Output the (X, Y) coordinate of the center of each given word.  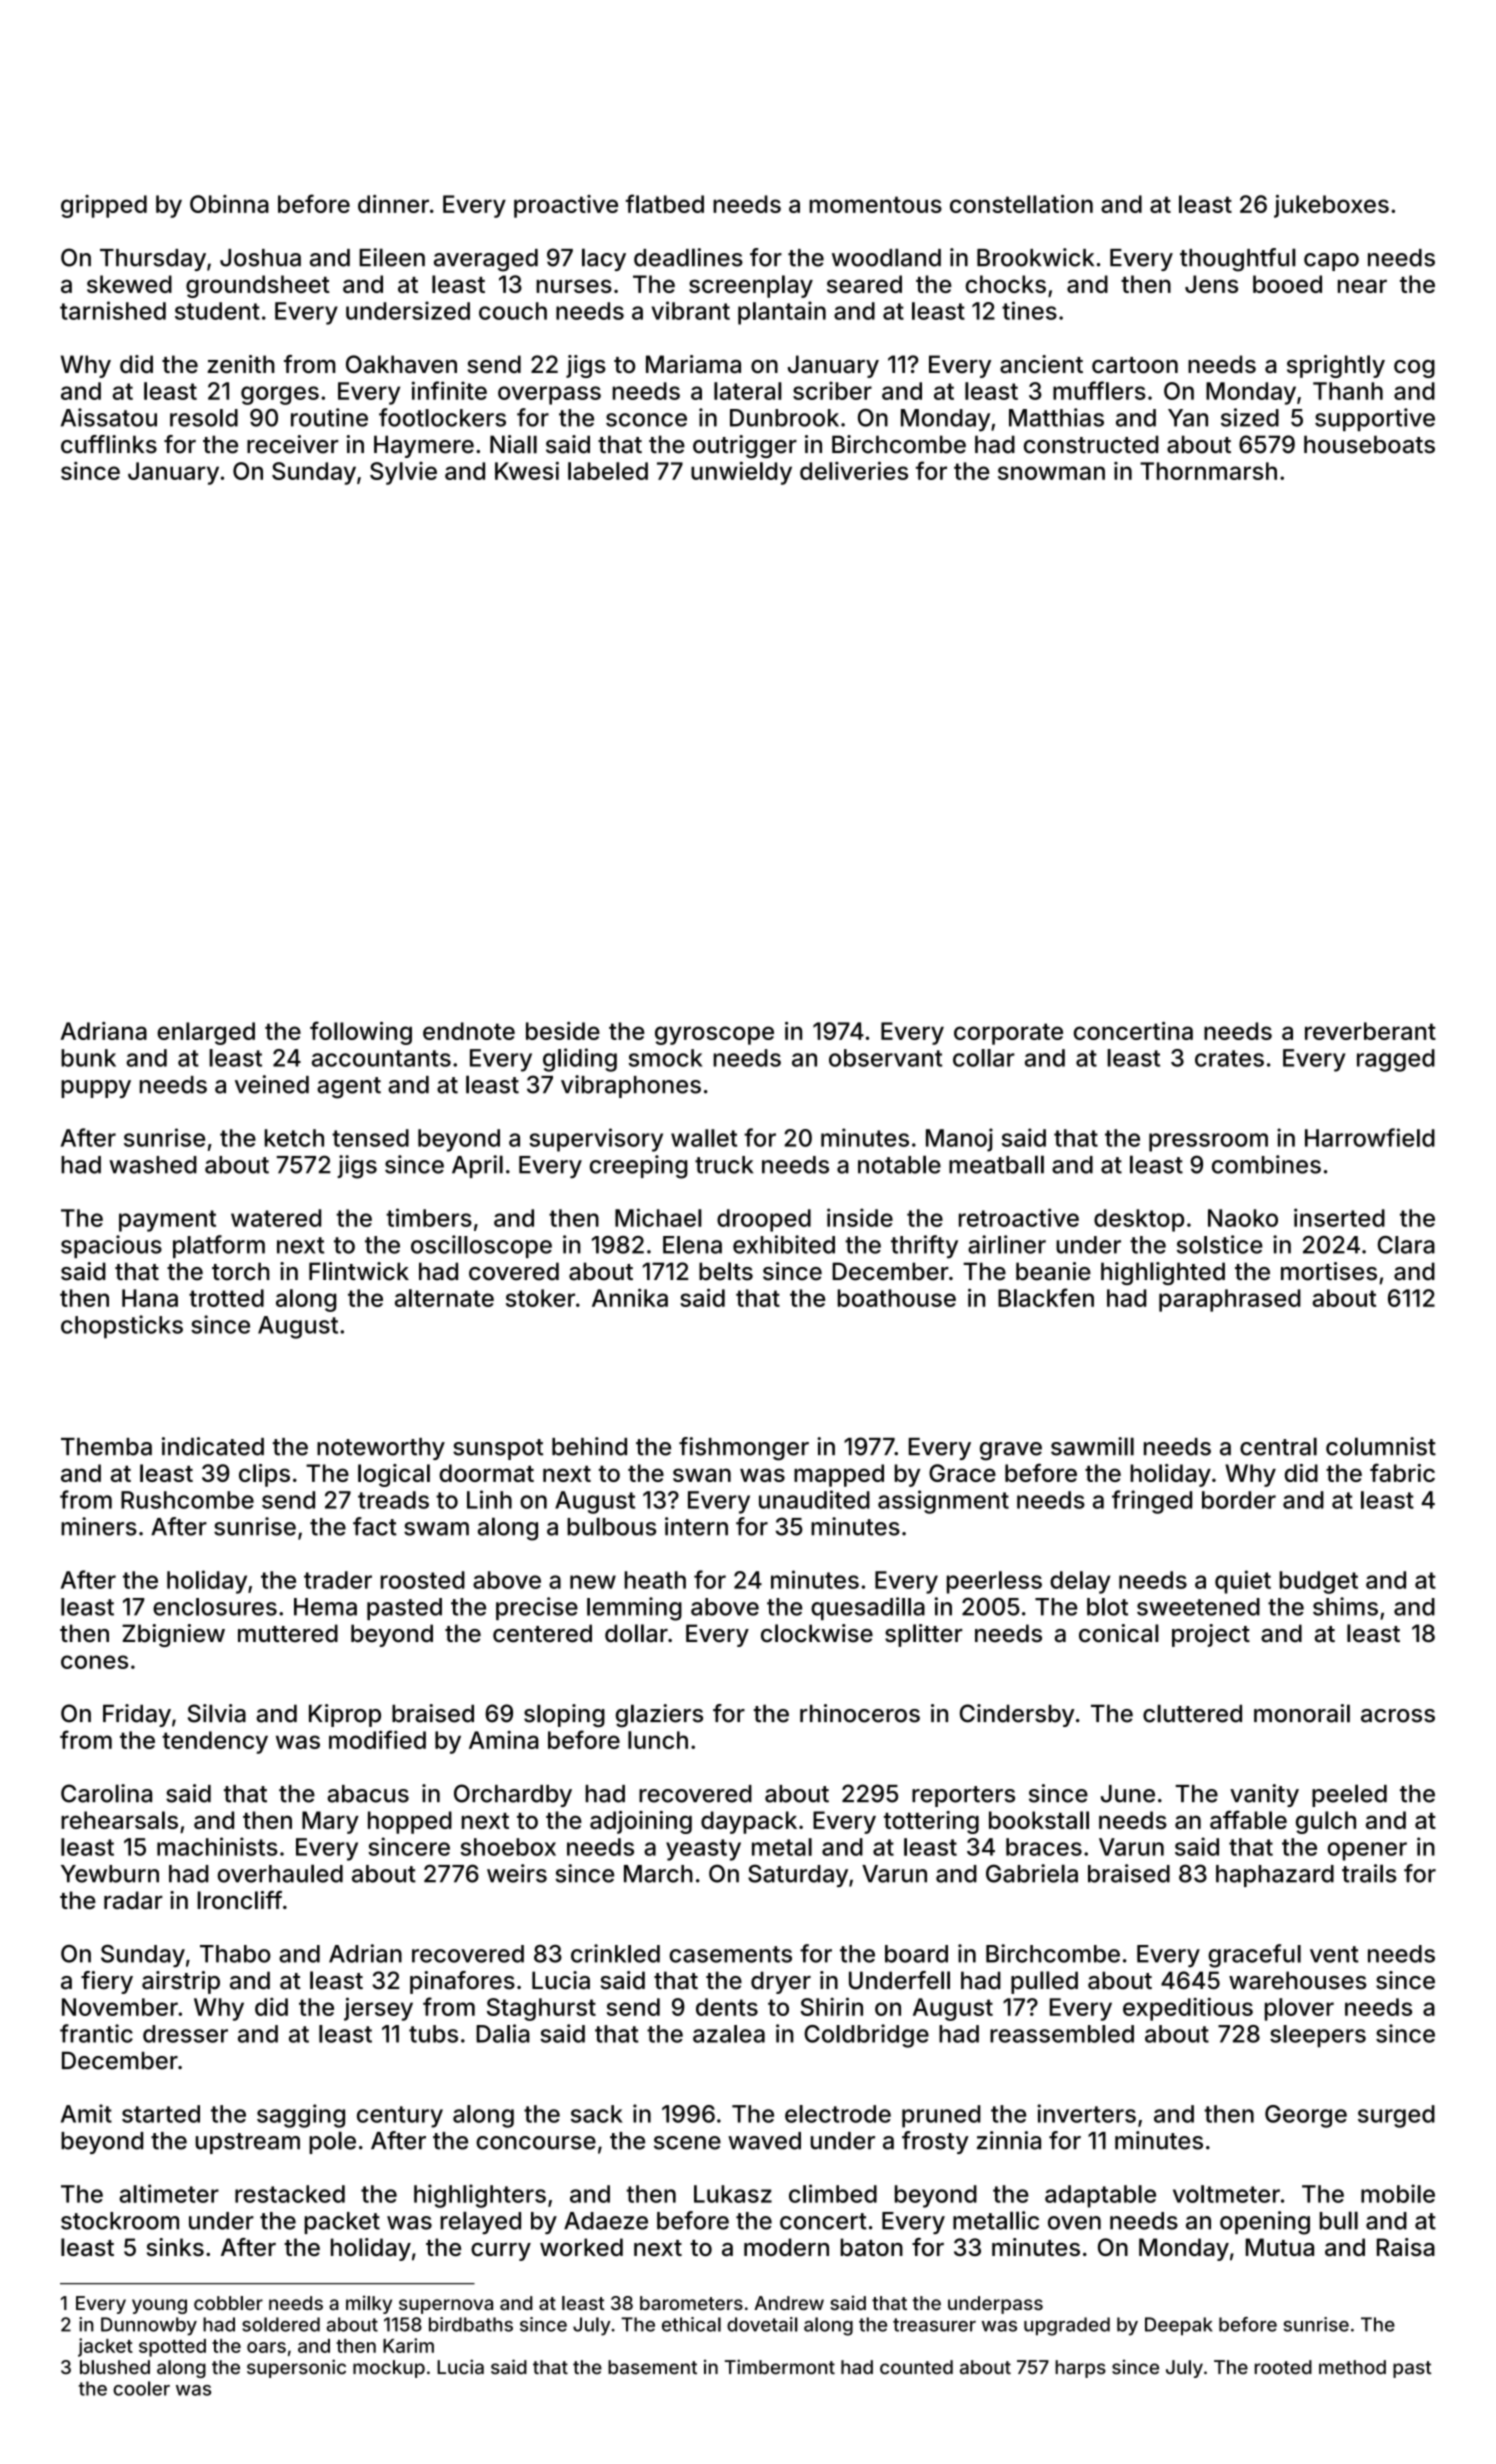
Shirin (831, 2006)
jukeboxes (1331, 206)
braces (1044, 1847)
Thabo (235, 1954)
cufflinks (109, 444)
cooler (141, 2388)
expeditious (1188, 2009)
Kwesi (527, 470)
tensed (370, 1138)
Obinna (229, 204)
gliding (580, 1060)
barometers (691, 2303)
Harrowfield (1370, 1137)
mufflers (1099, 390)
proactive (566, 206)
